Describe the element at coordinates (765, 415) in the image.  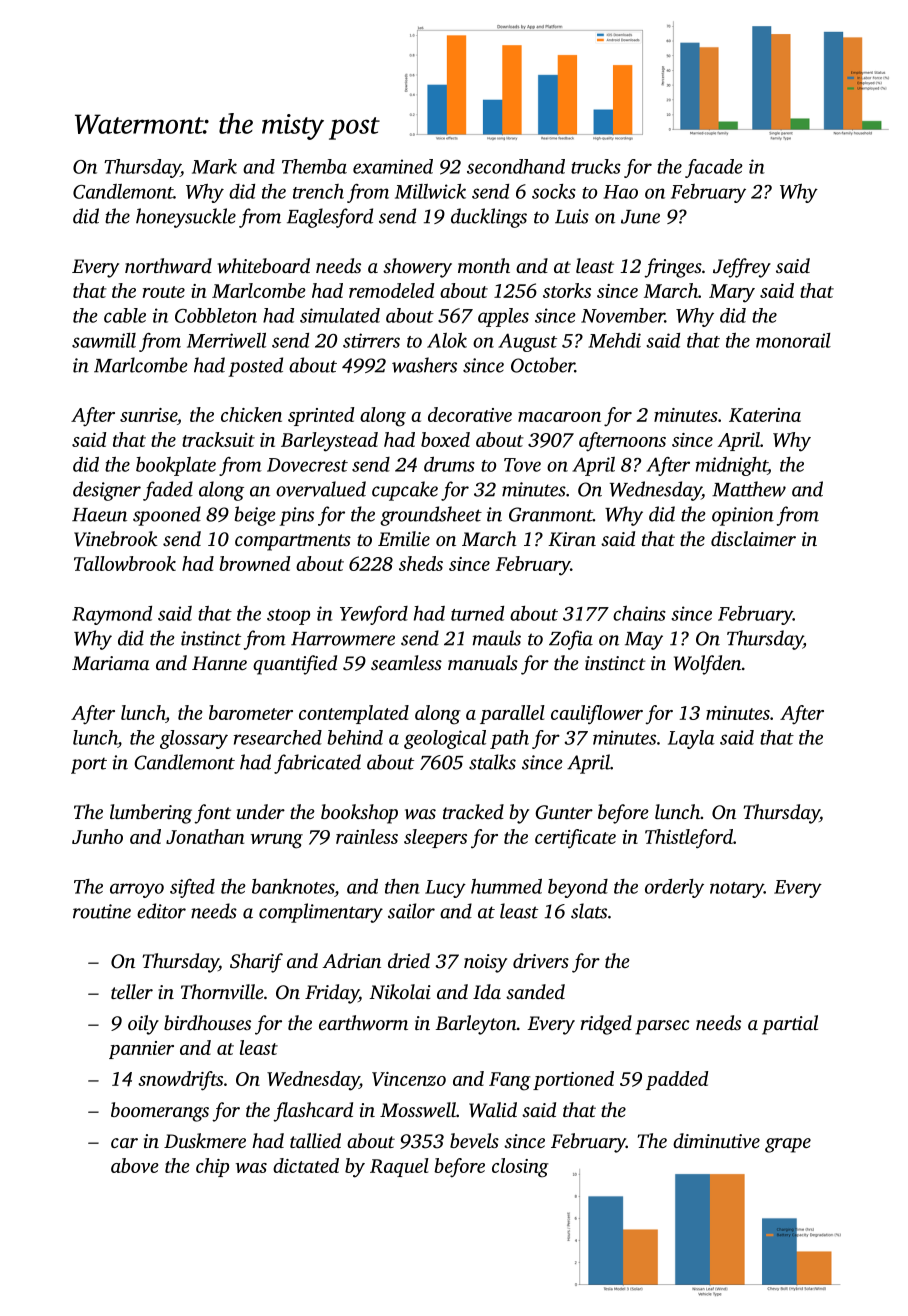
I see `Katerina` at that location.
